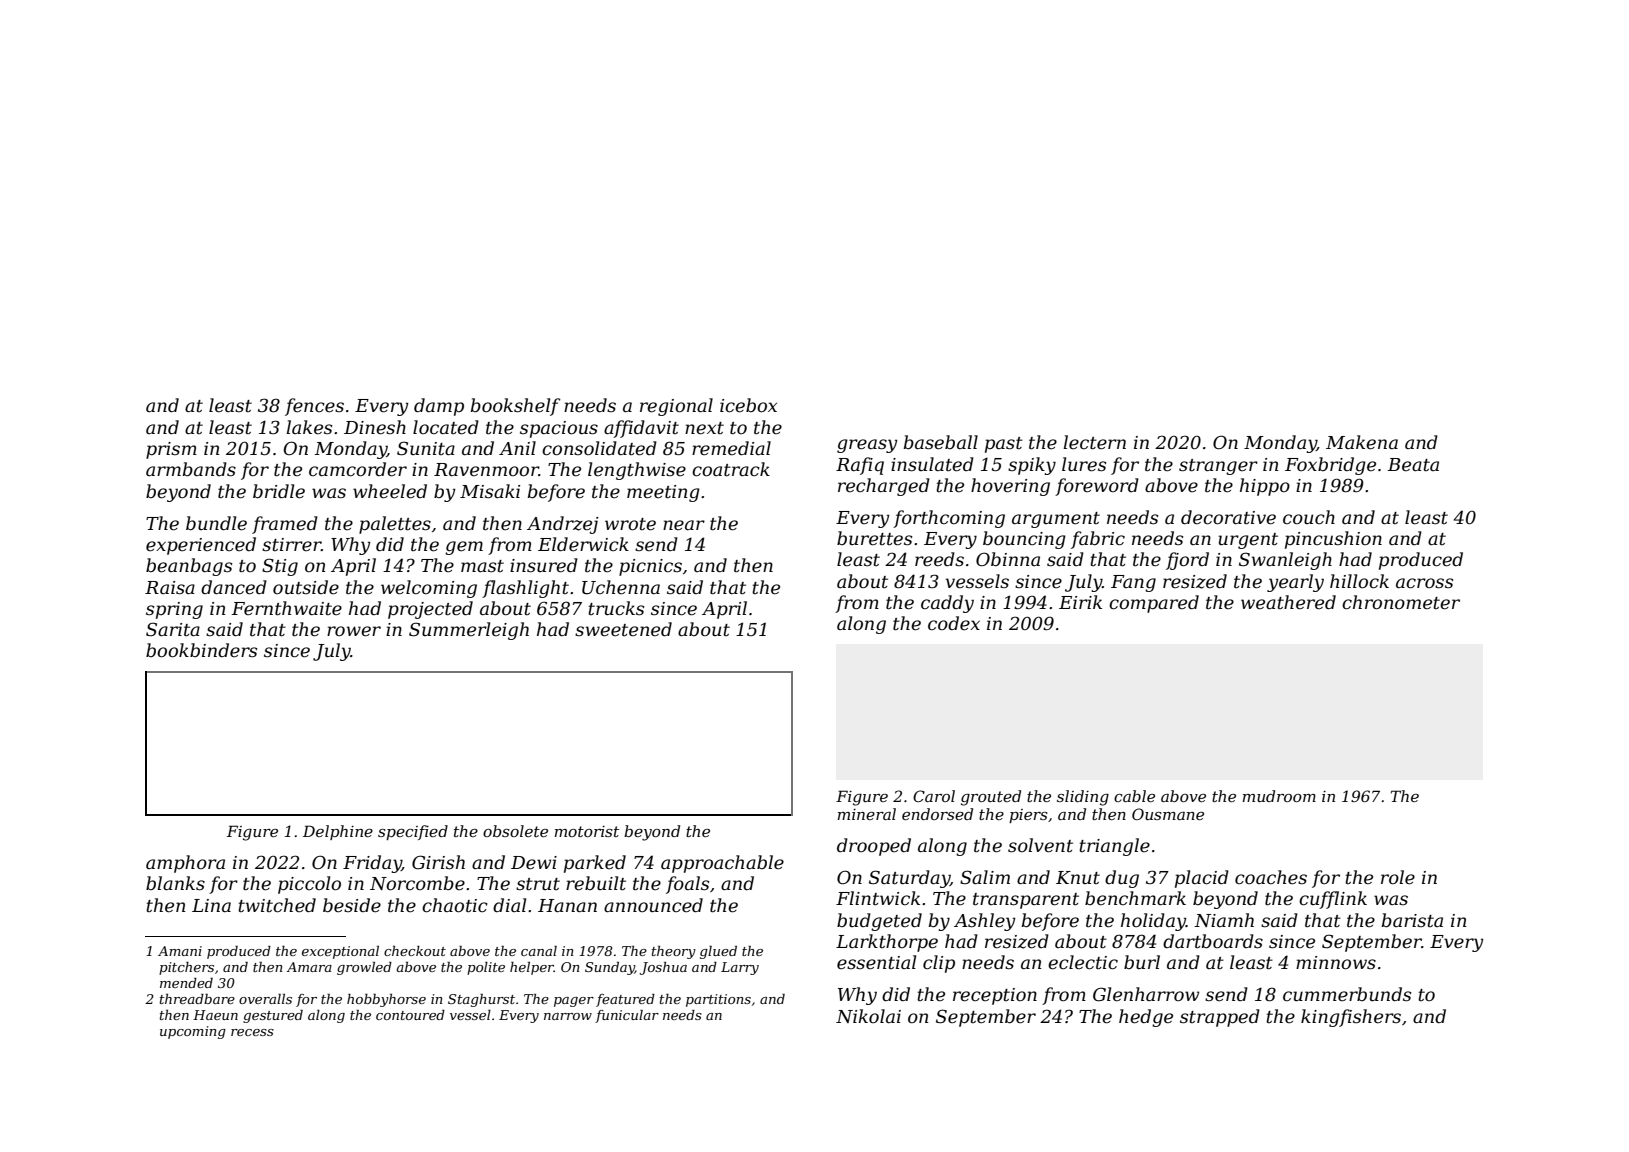 Image resolution: width=1629 pixels, height=1152 pixels. Describe the element at coordinates (934, 796) in the document. I see `Carol` at that location.
